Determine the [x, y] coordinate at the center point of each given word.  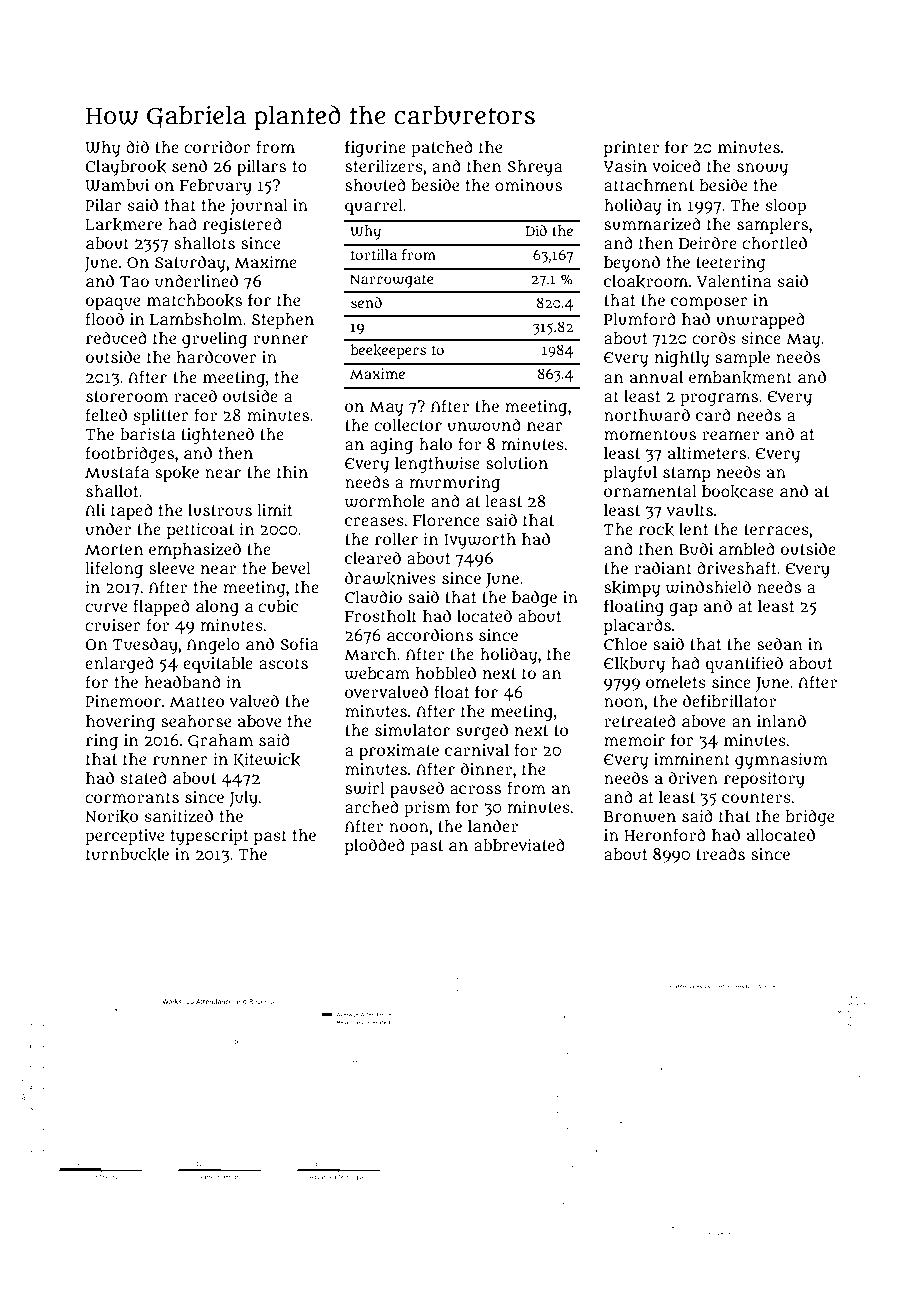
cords [714, 337]
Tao [134, 281]
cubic [278, 606]
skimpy [632, 589]
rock [656, 530]
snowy [762, 169]
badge [534, 598]
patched [442, 148]
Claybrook [126, 168]
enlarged [119, 664]
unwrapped [760, 320]
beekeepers [388, 351]
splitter [161, 417]
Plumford [640, 319]
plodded [375, 846]
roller [396, 539]
